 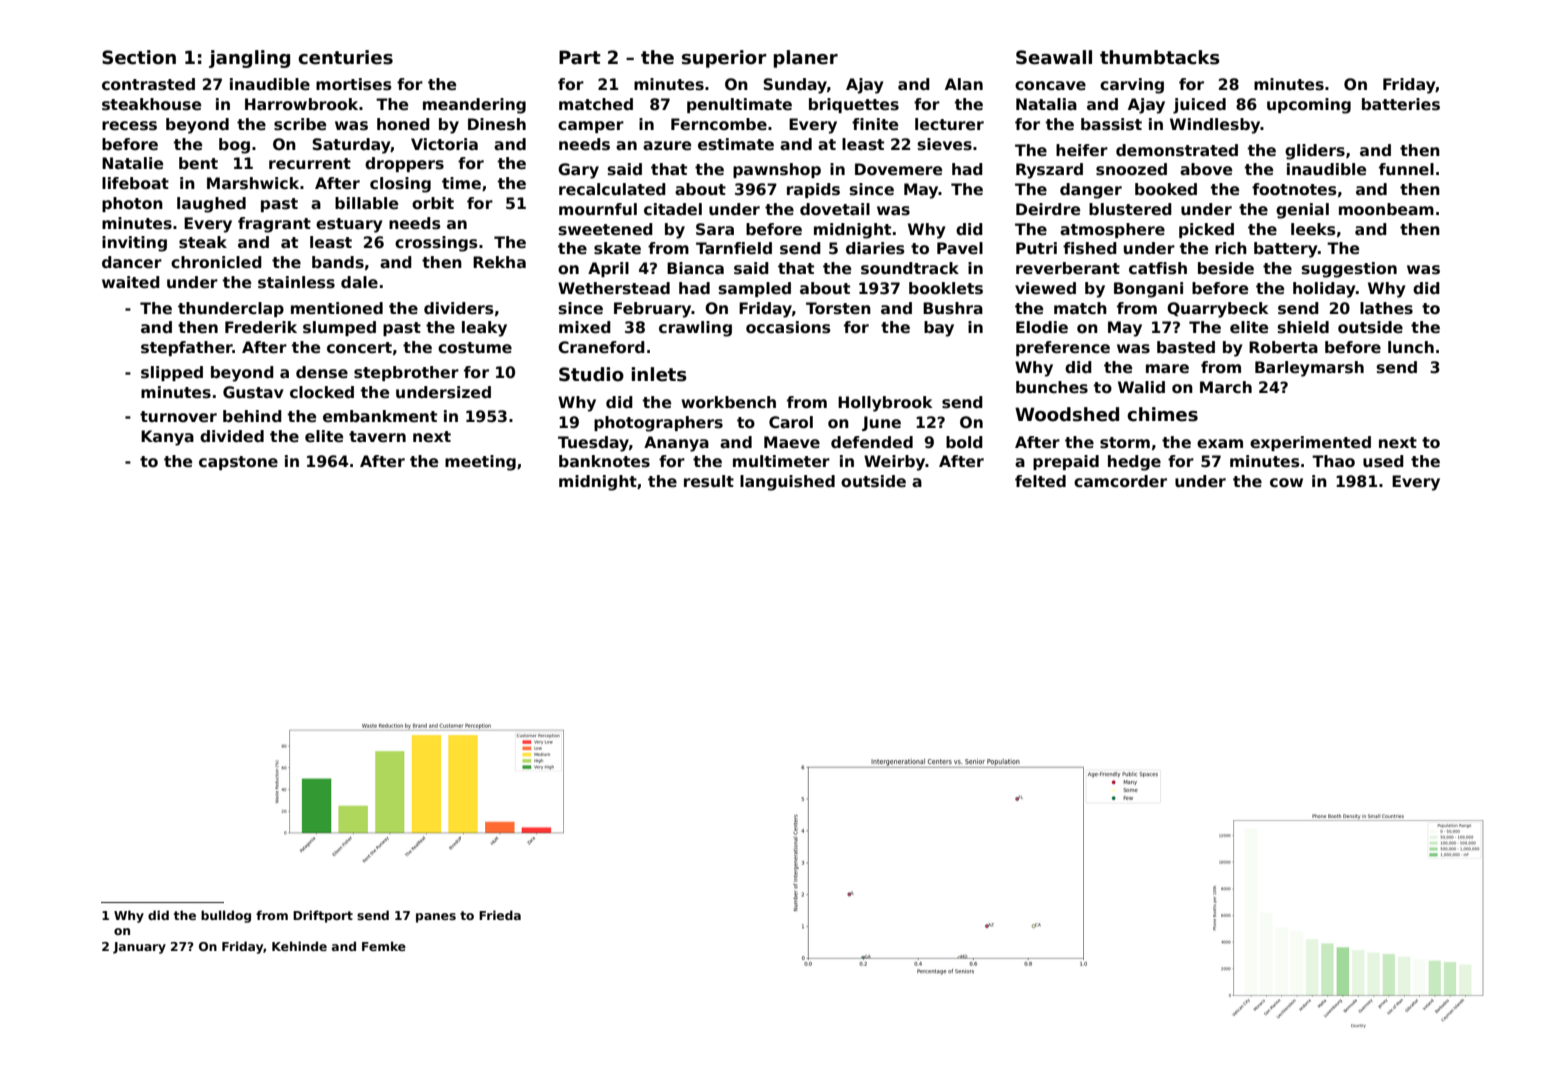 What do you see at coordinates (500, 915) in the document?
I see `Frieda` at bounding box center [500, 915].
